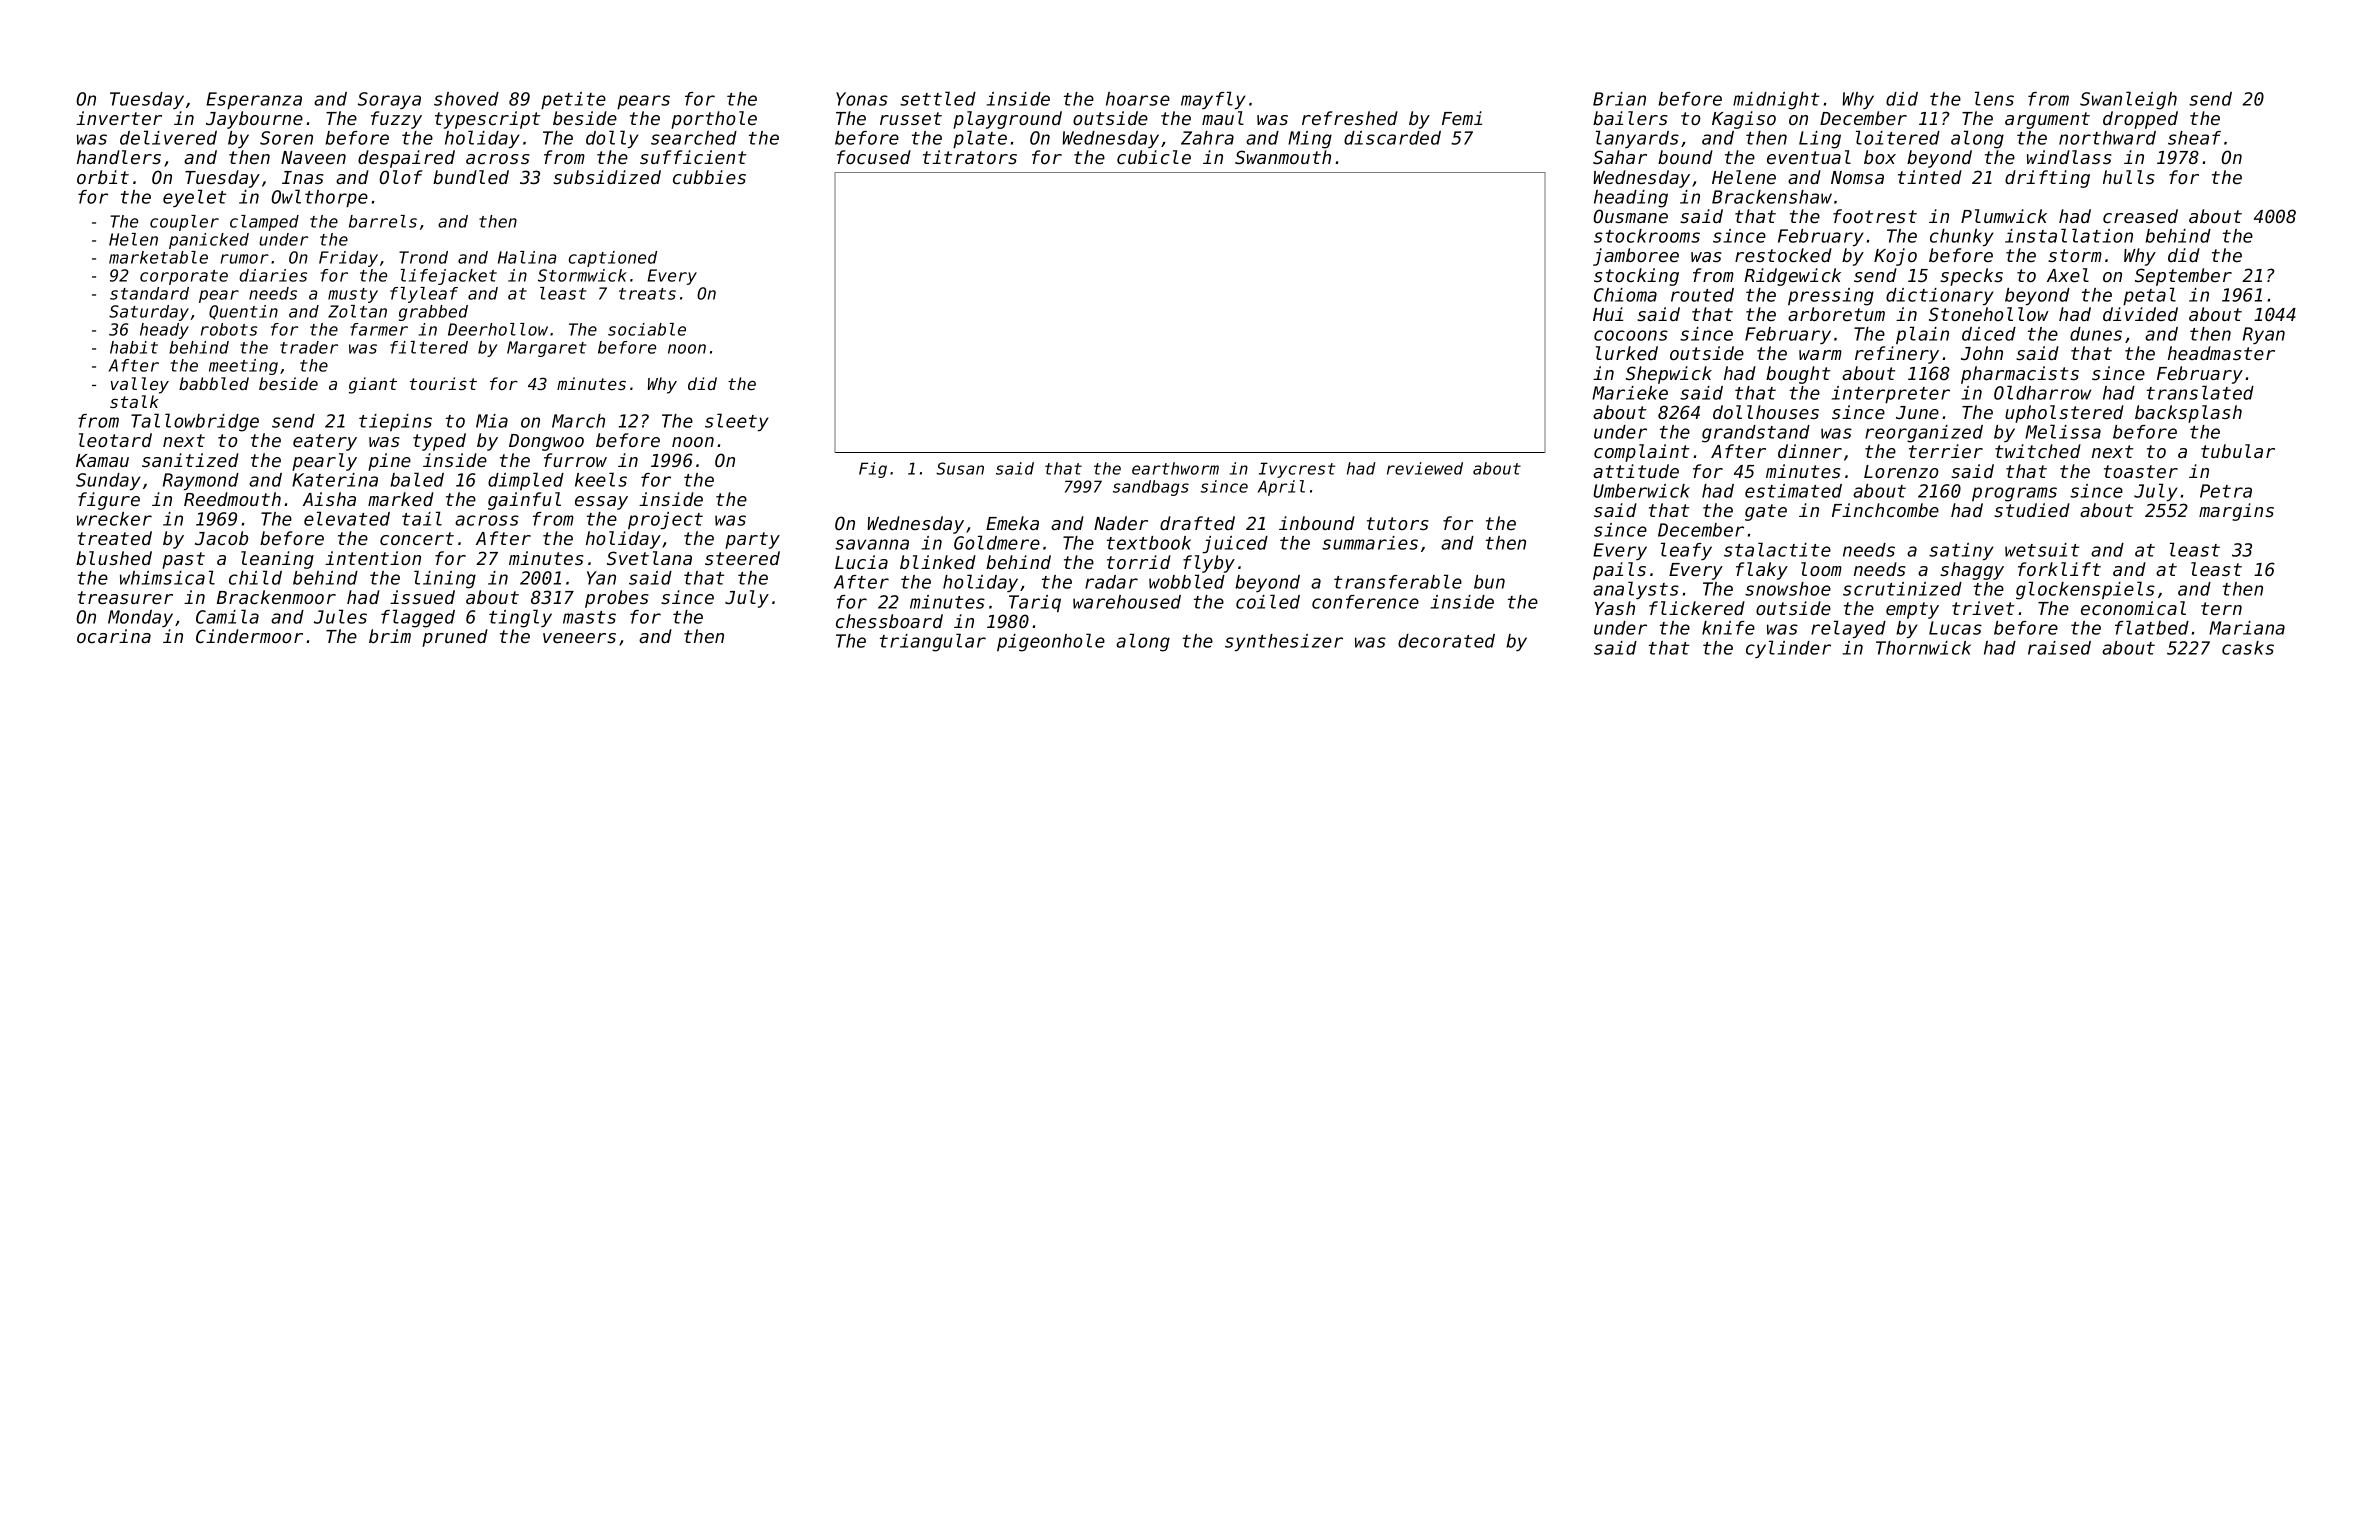  Describe the element at coordinates (227, 616) in the page. I see `Camila` at that location.
